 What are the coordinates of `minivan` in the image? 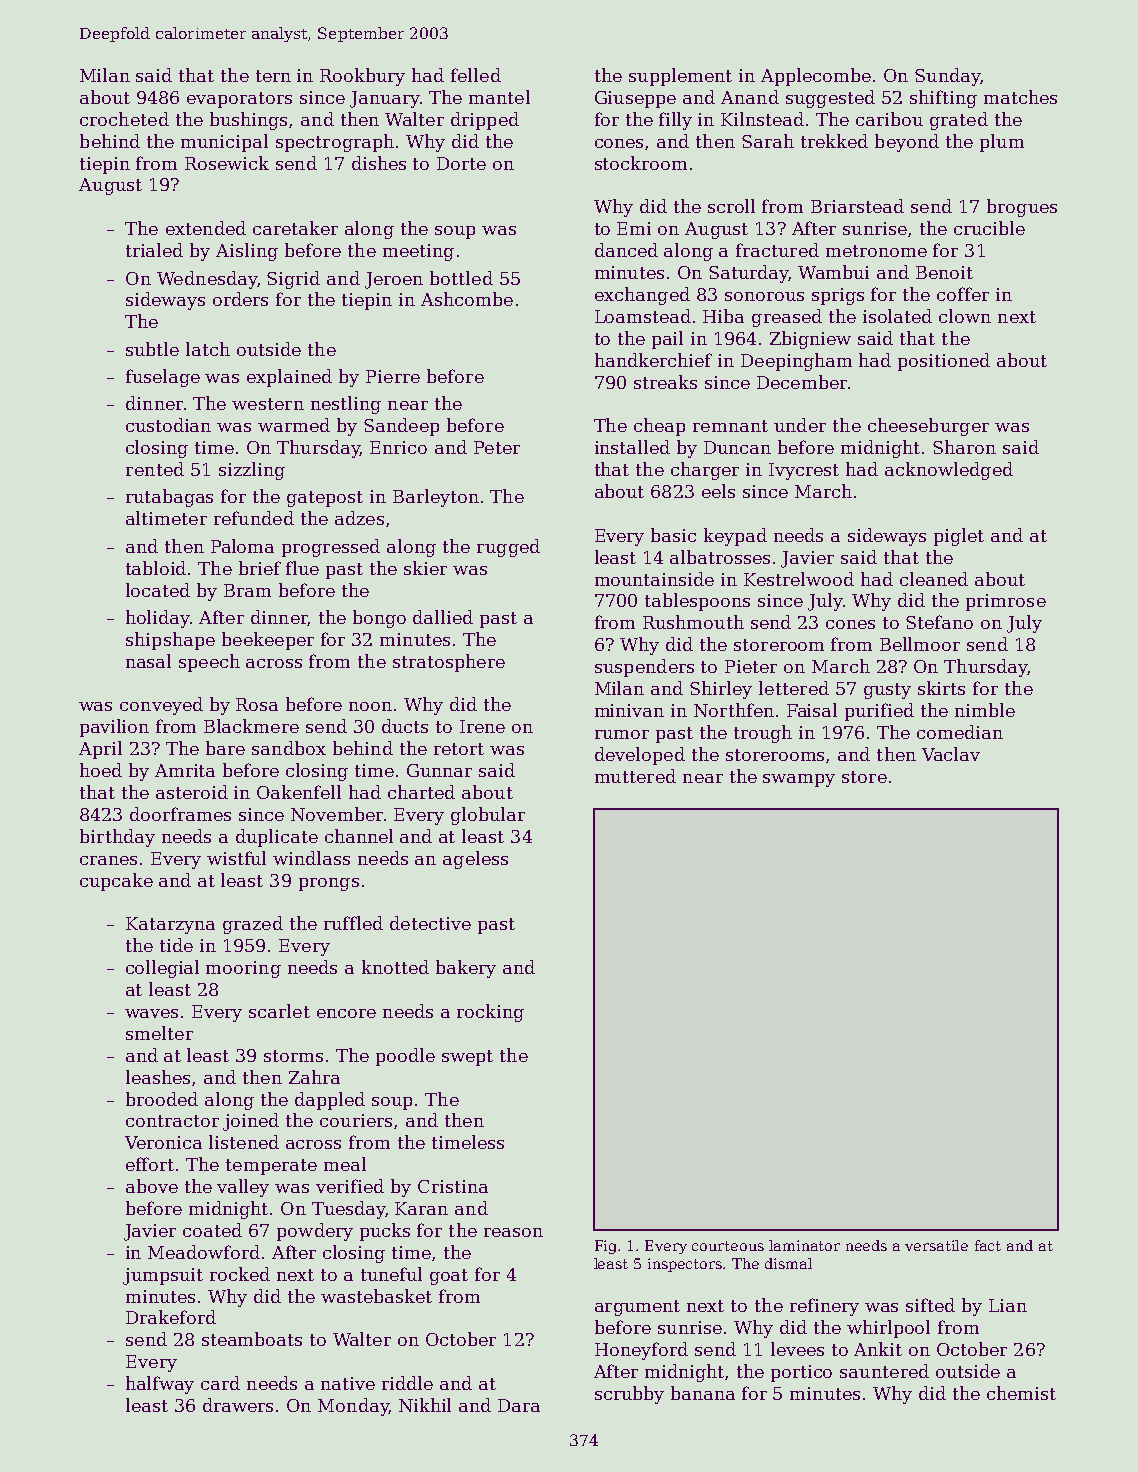 It's located at (629, 710).
